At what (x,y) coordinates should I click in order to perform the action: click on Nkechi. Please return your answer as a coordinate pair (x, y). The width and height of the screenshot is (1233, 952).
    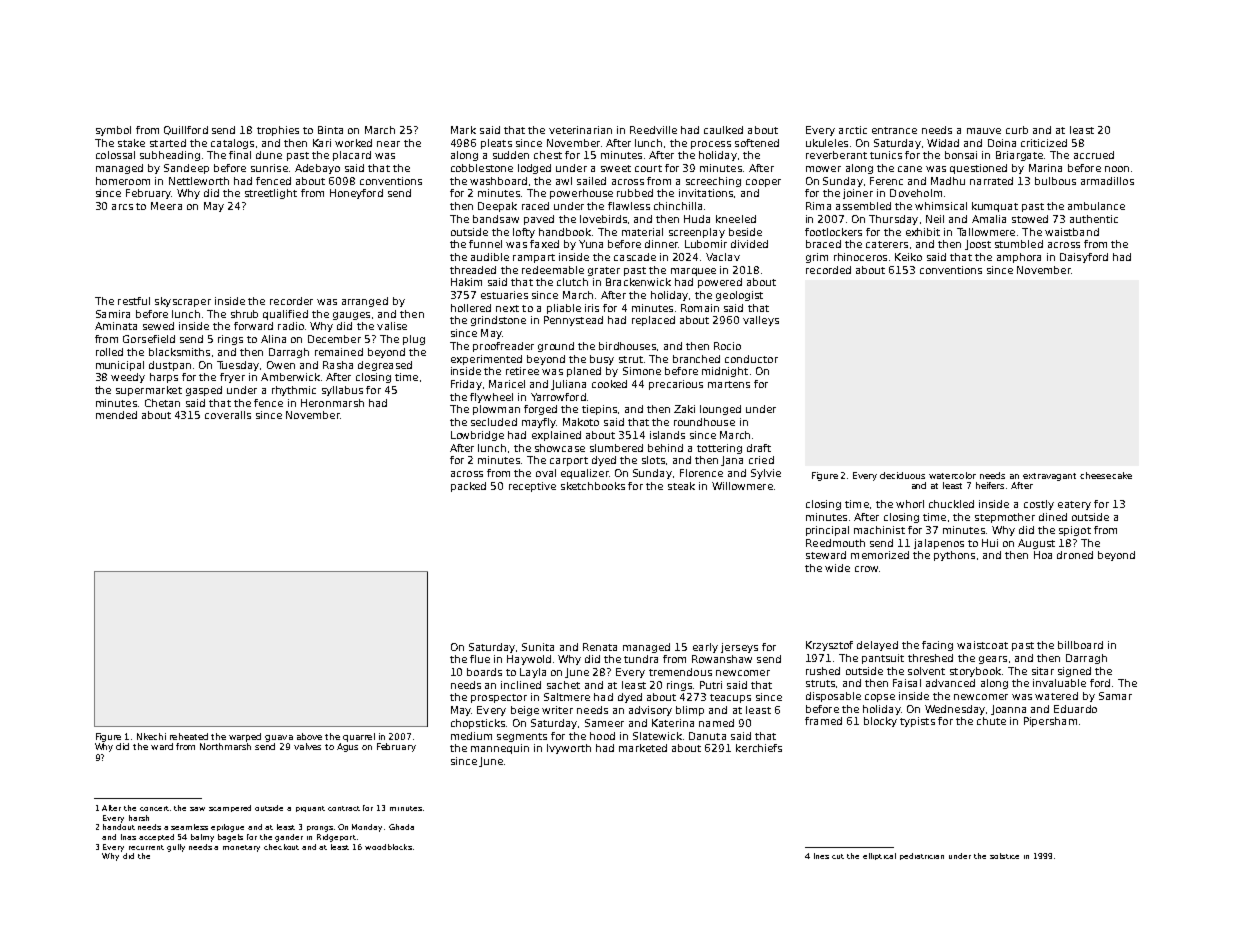
    Looking at the image, I should click on (151, 736).
